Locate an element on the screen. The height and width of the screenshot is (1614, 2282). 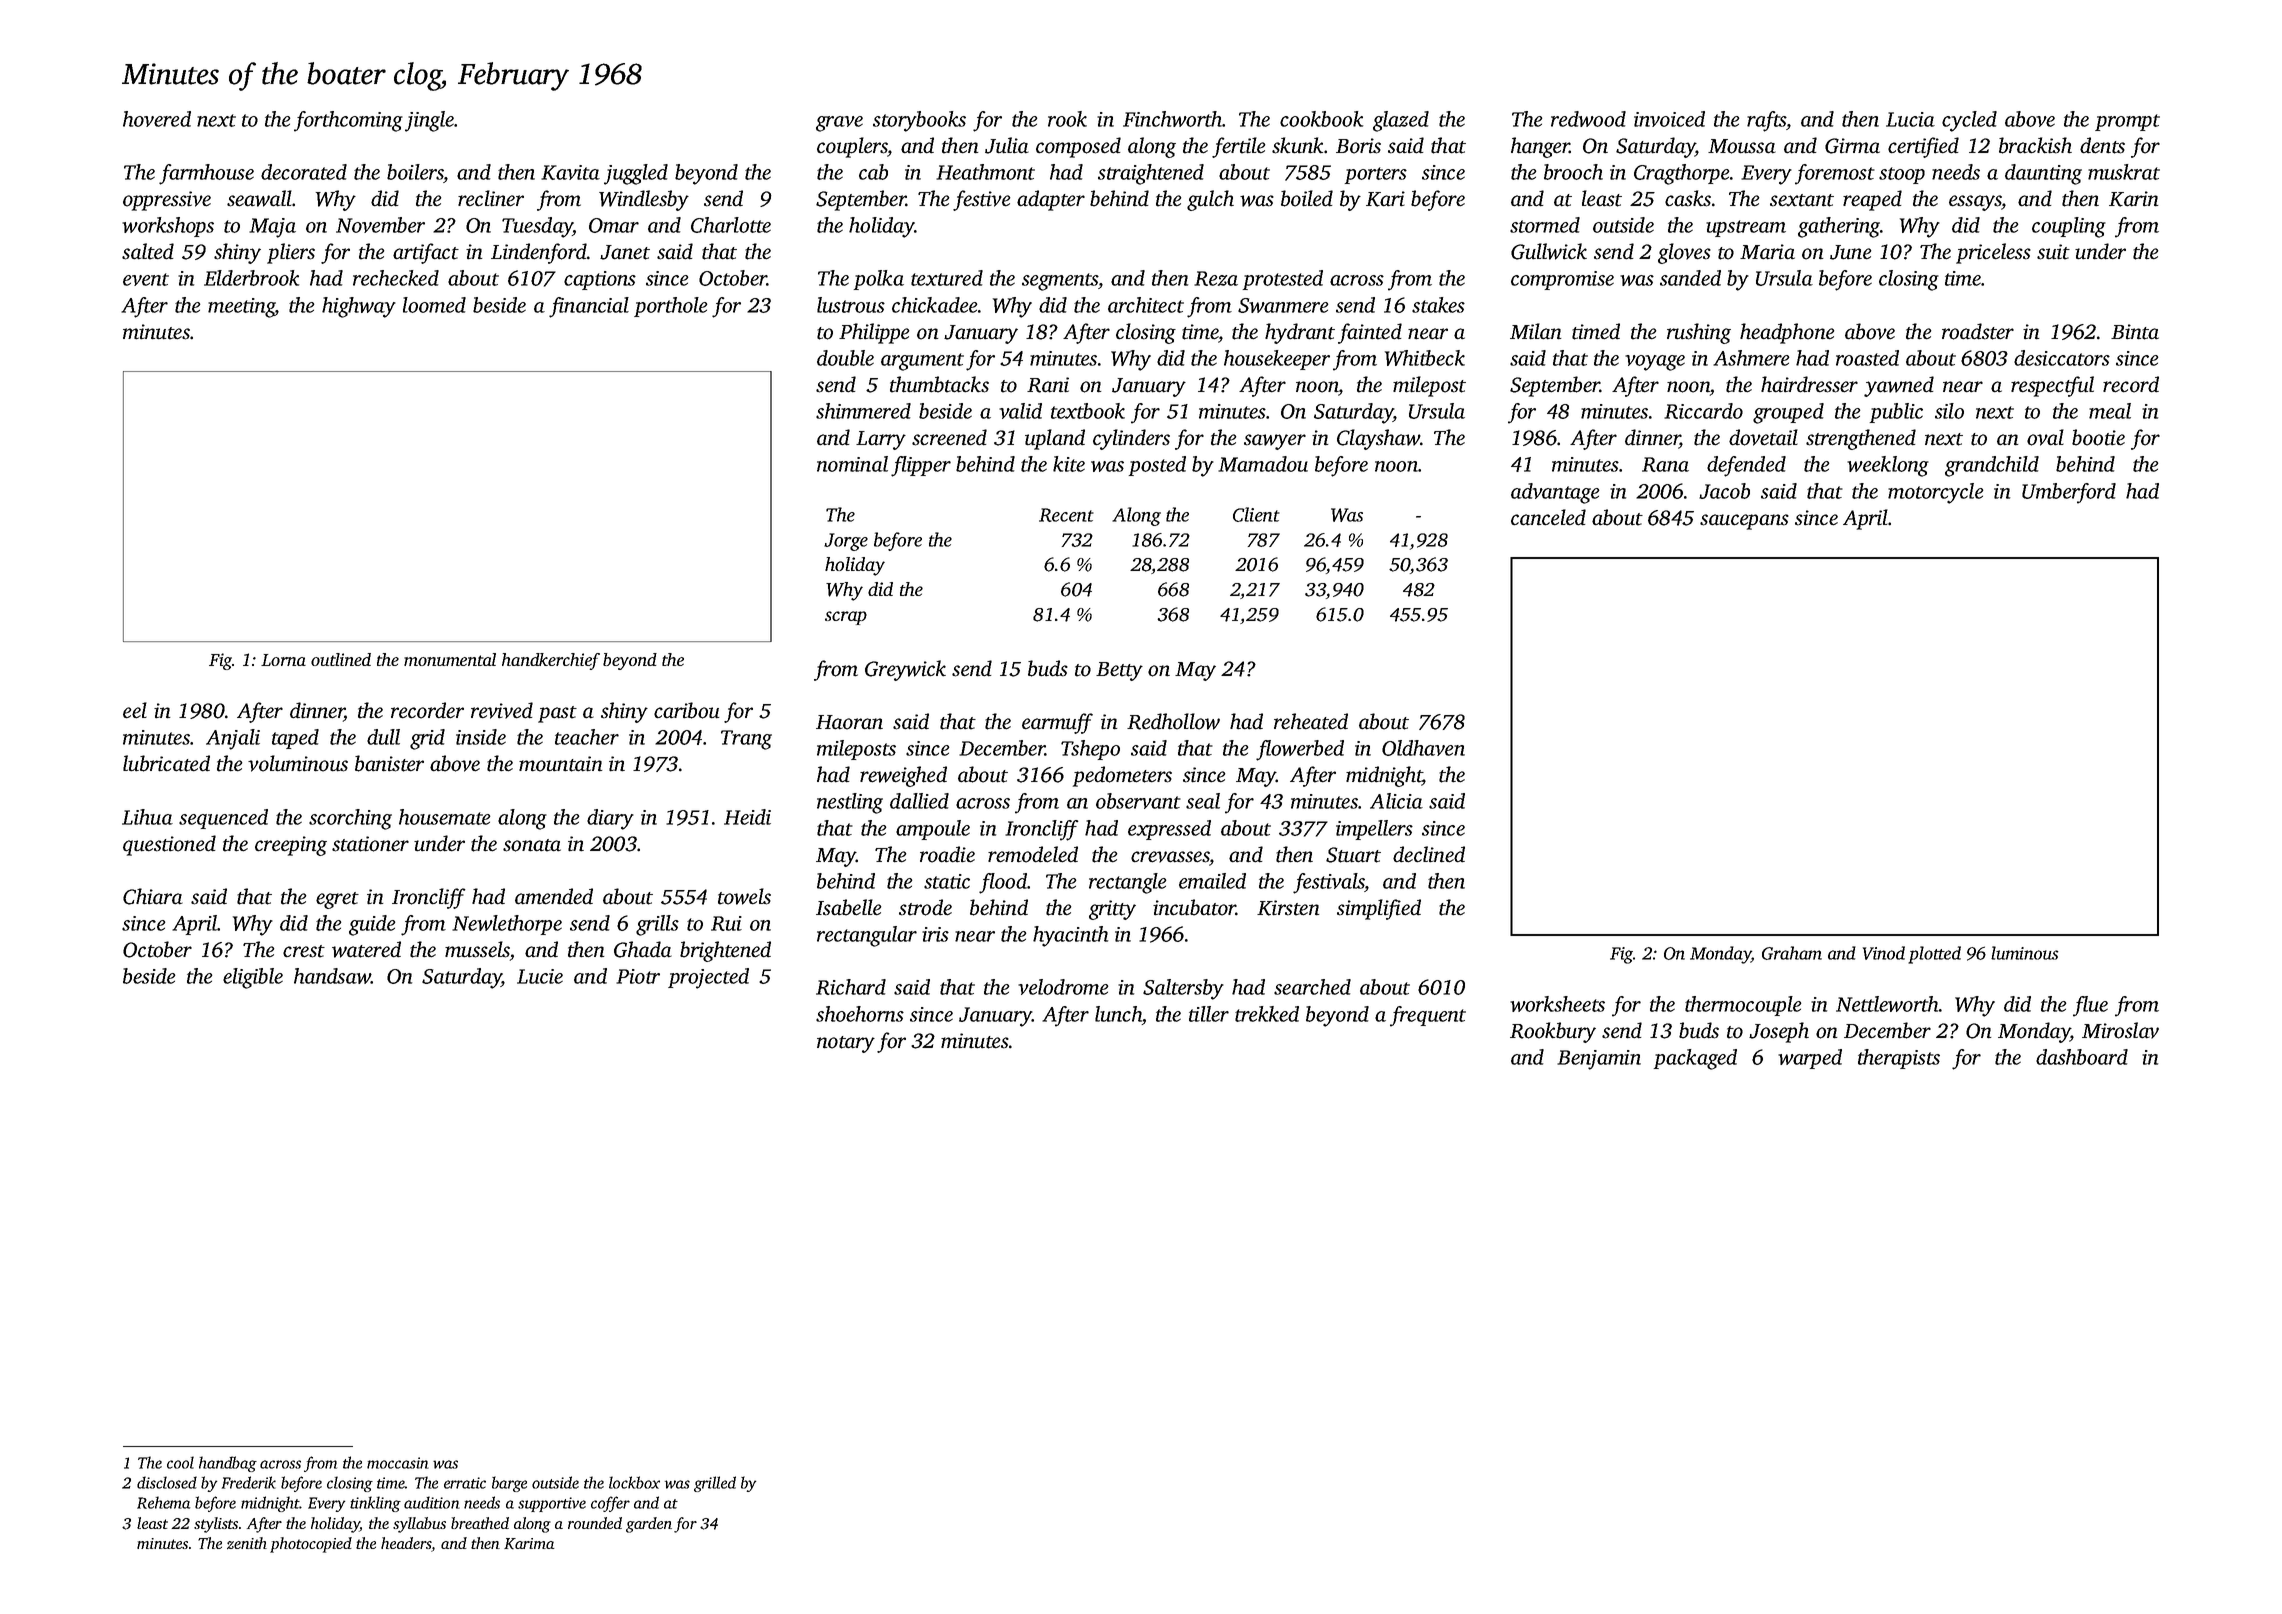
shimmered is located at coordinates (863, 411).
